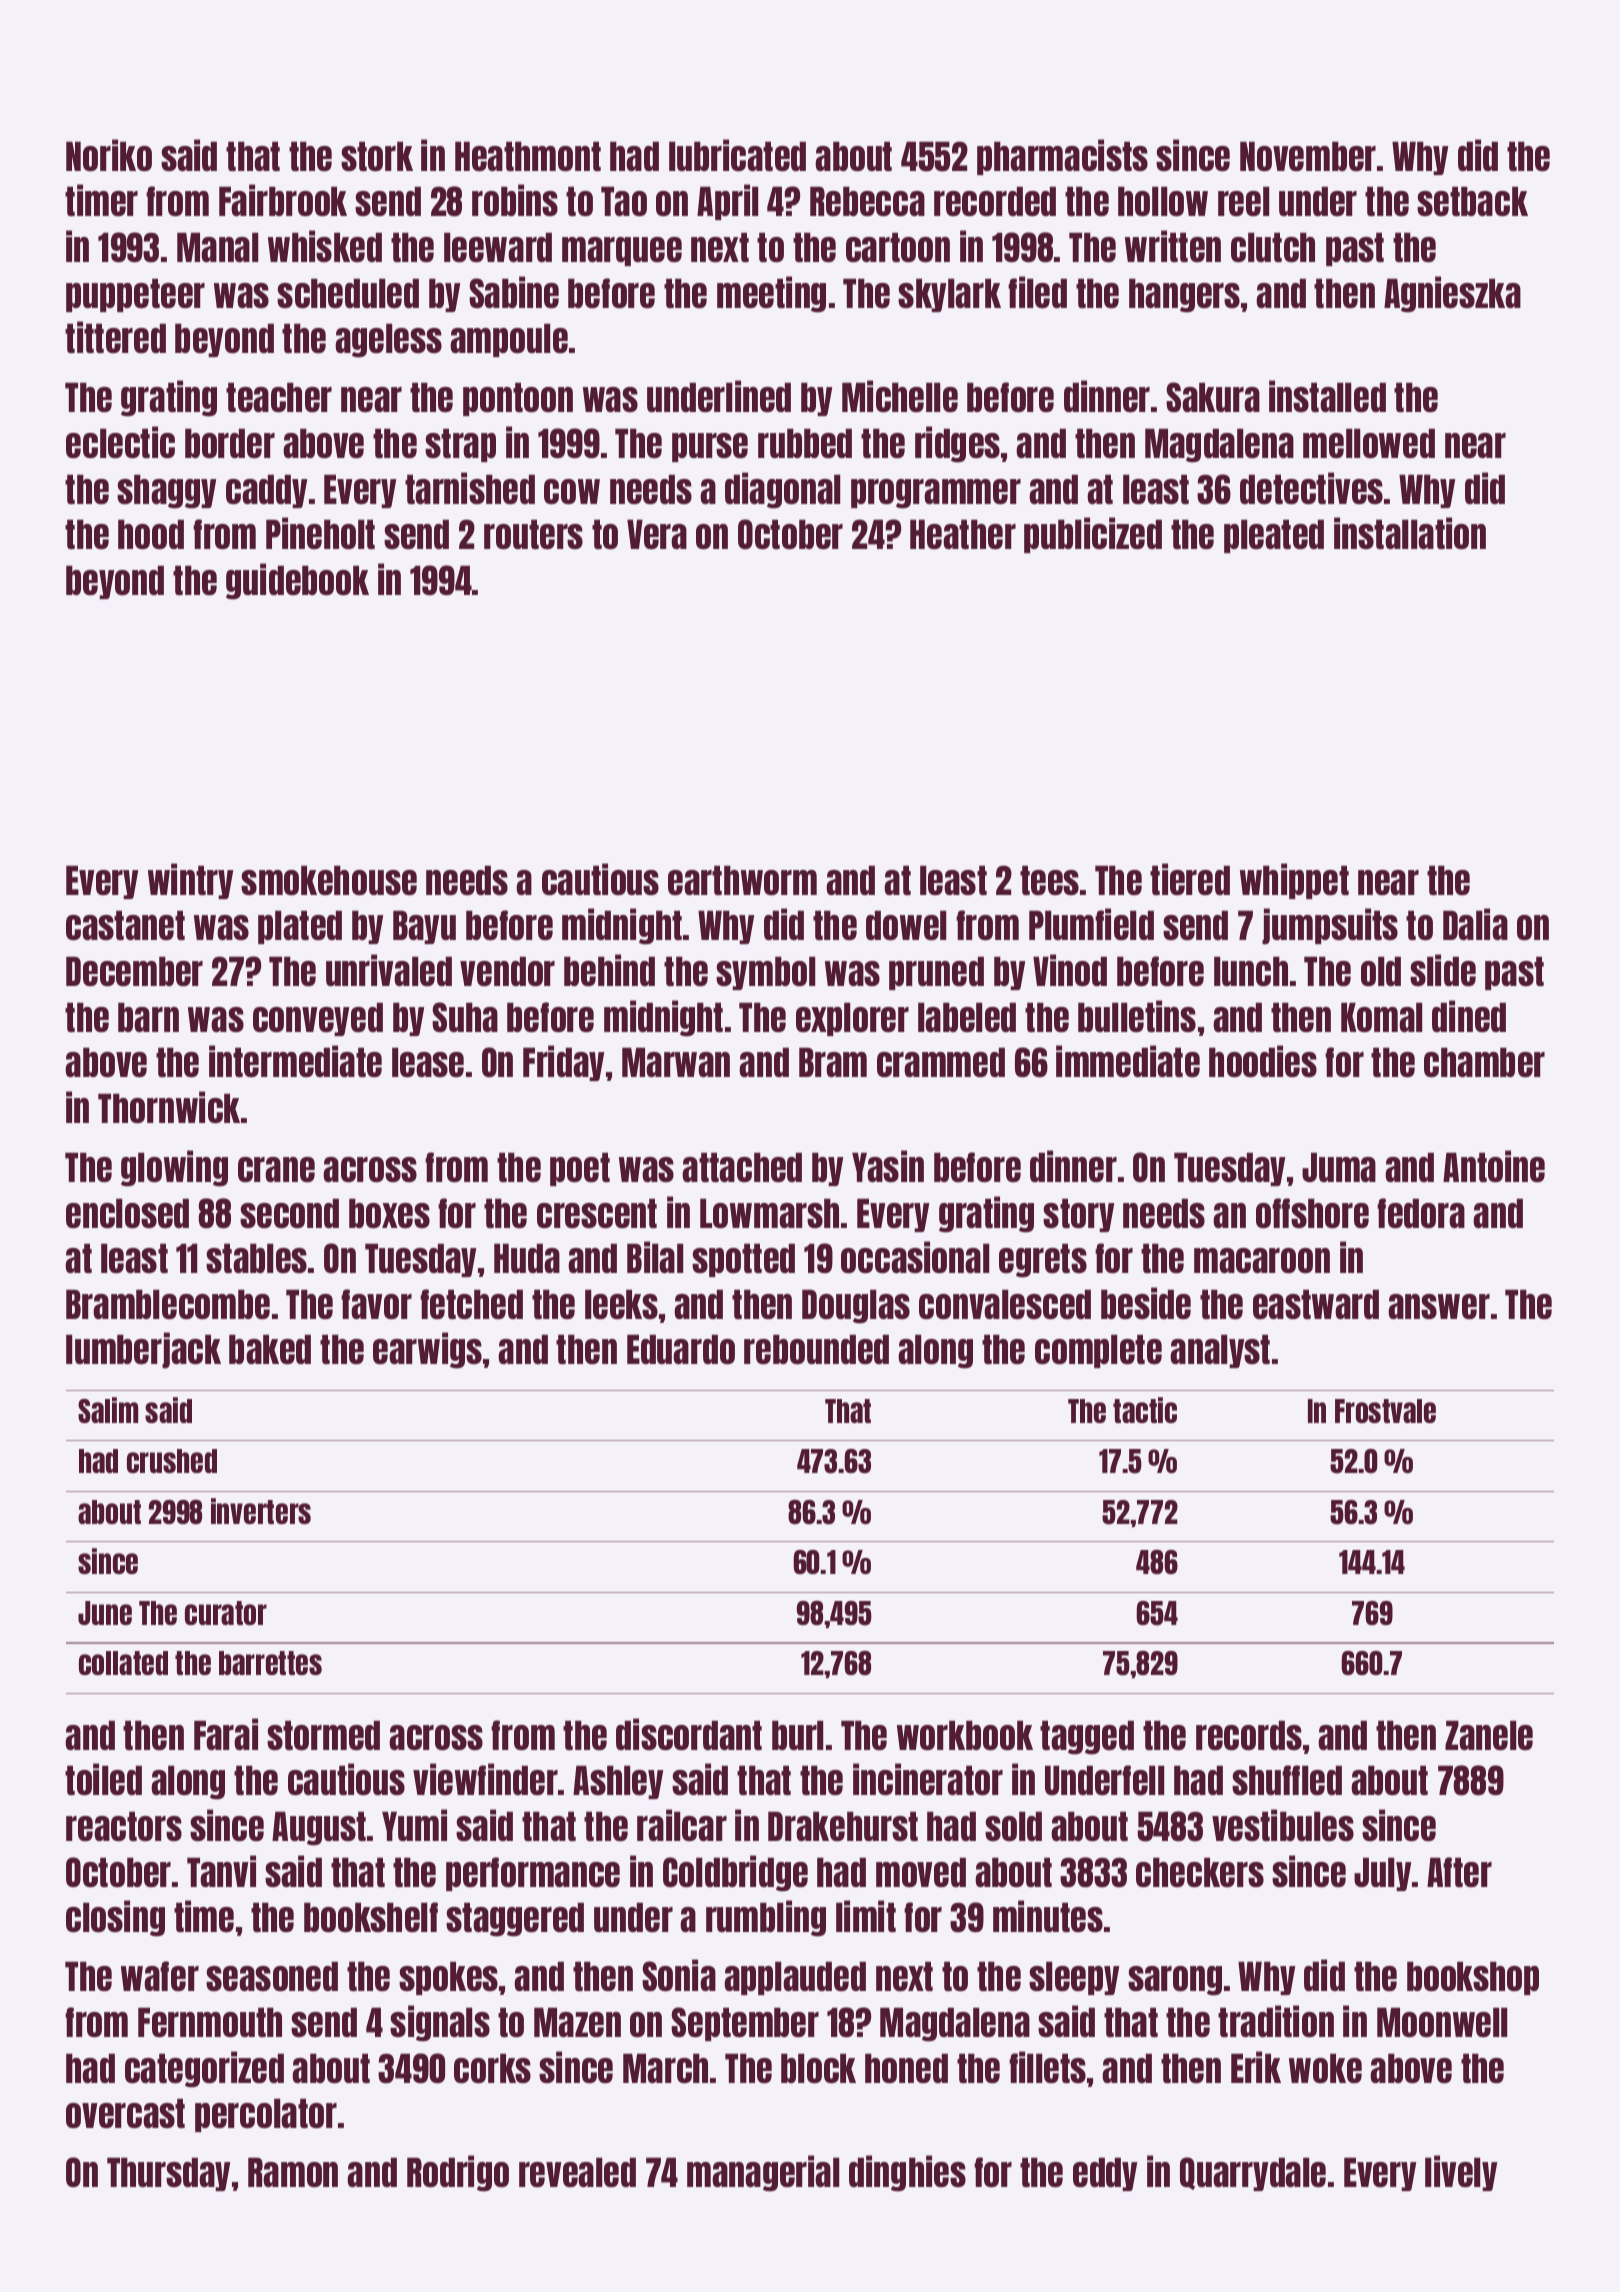  I want to click on Pineholt, so click(320, 533).
